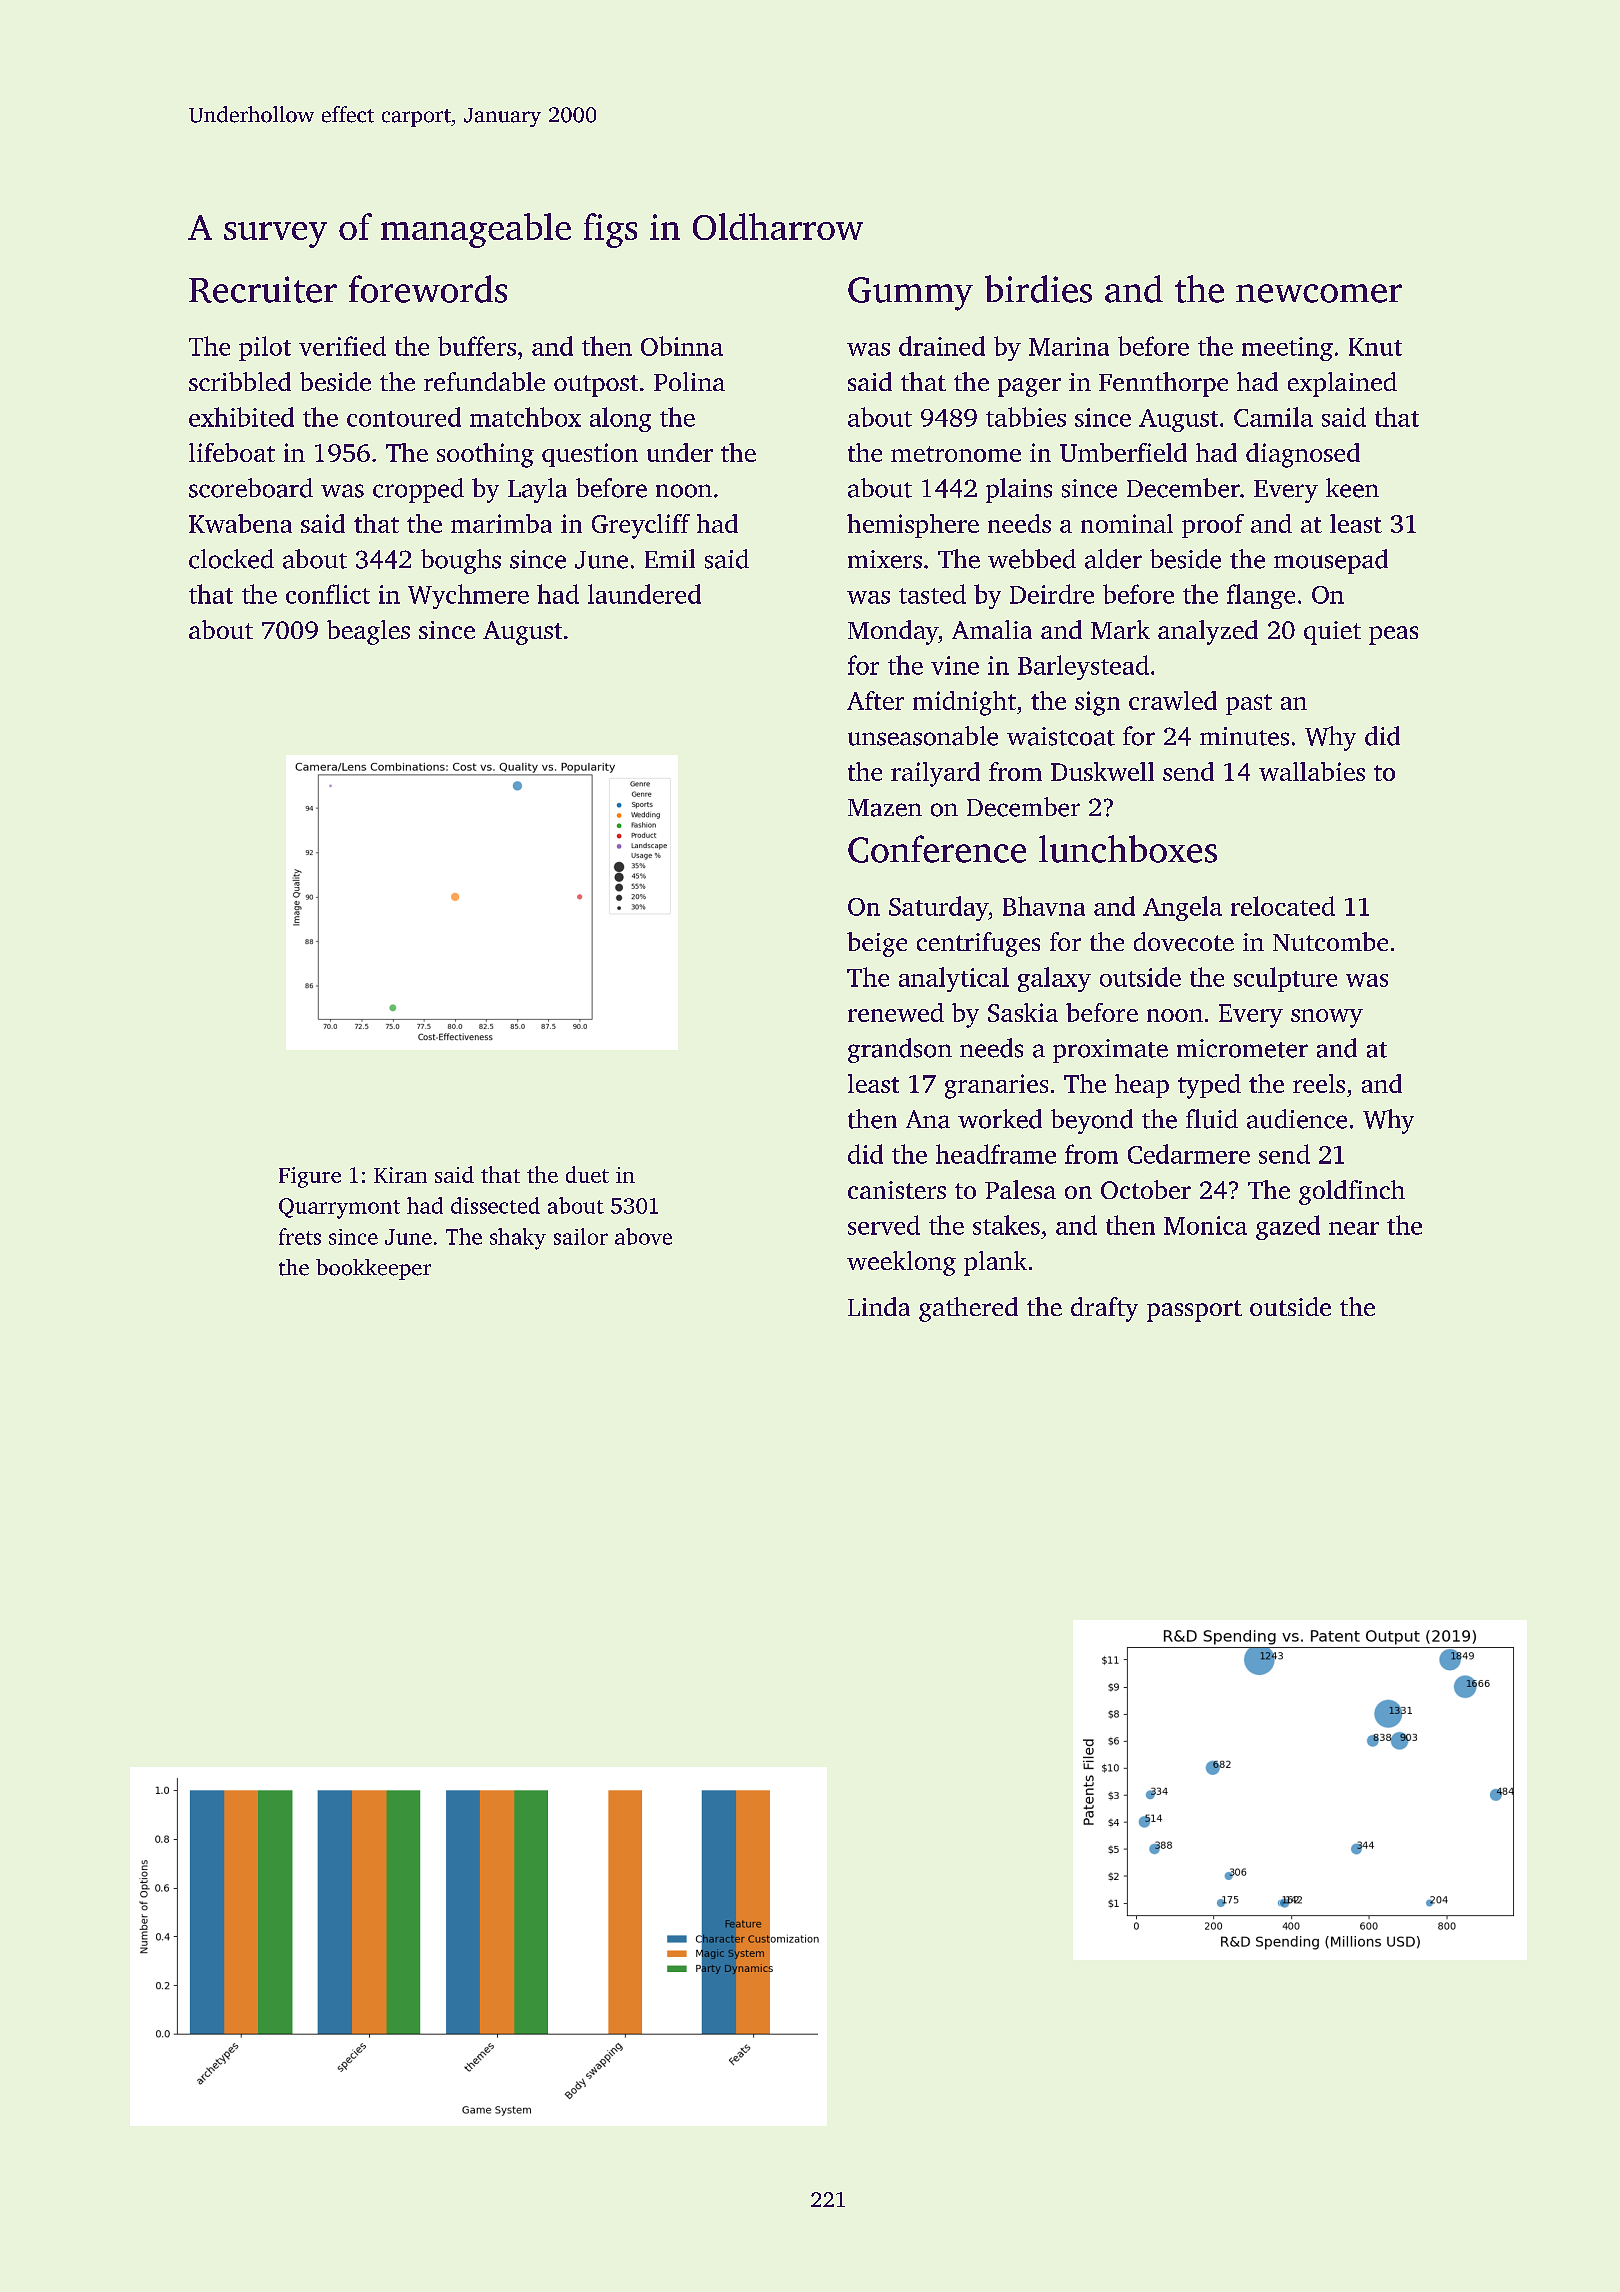 Image resolution: width=1620 pixels, height=2292 pixels. I want to click on Kiran, so click(400, 1175).
